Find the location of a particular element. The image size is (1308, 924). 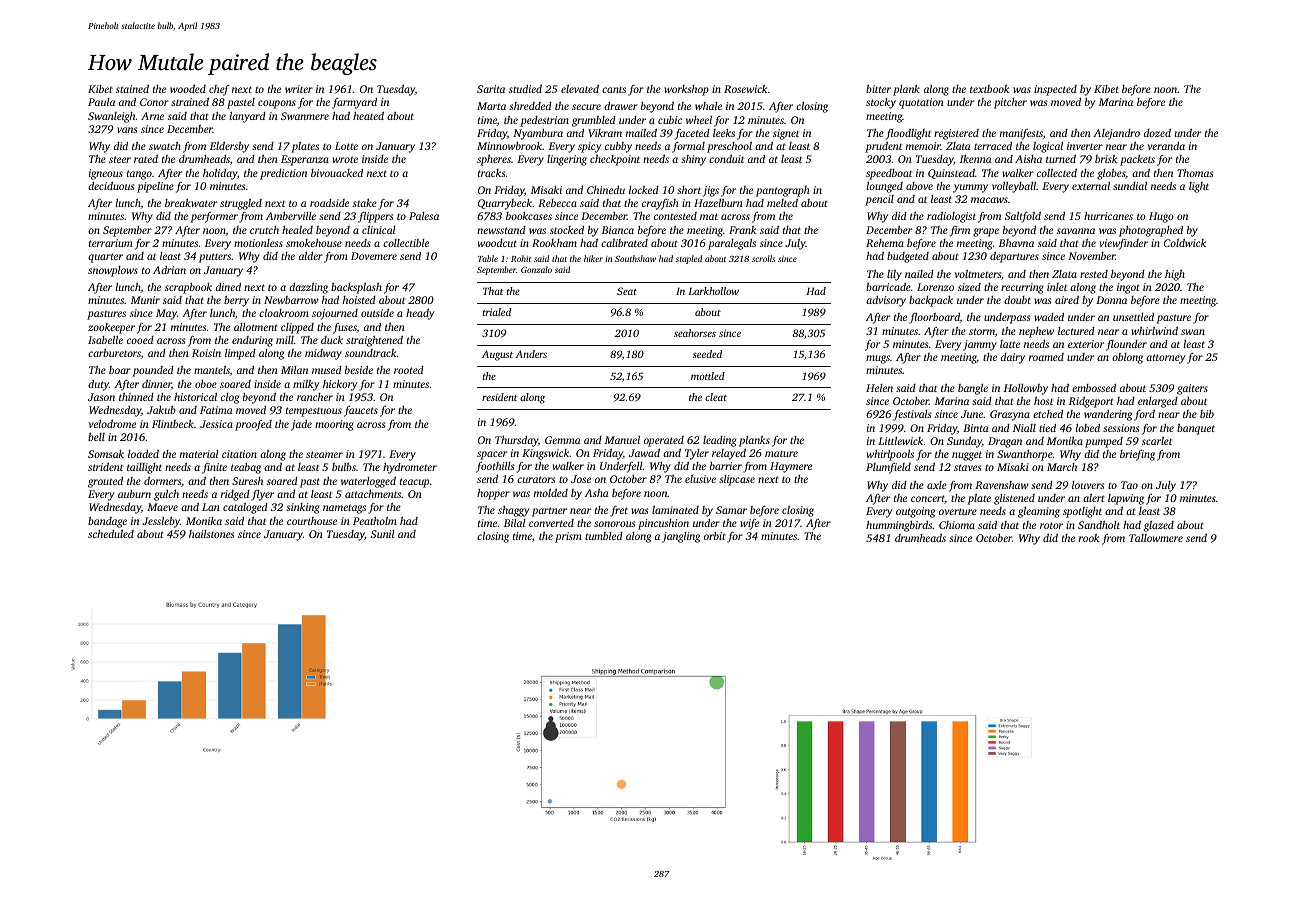

woodcut is located at coordinates (497, 243).
